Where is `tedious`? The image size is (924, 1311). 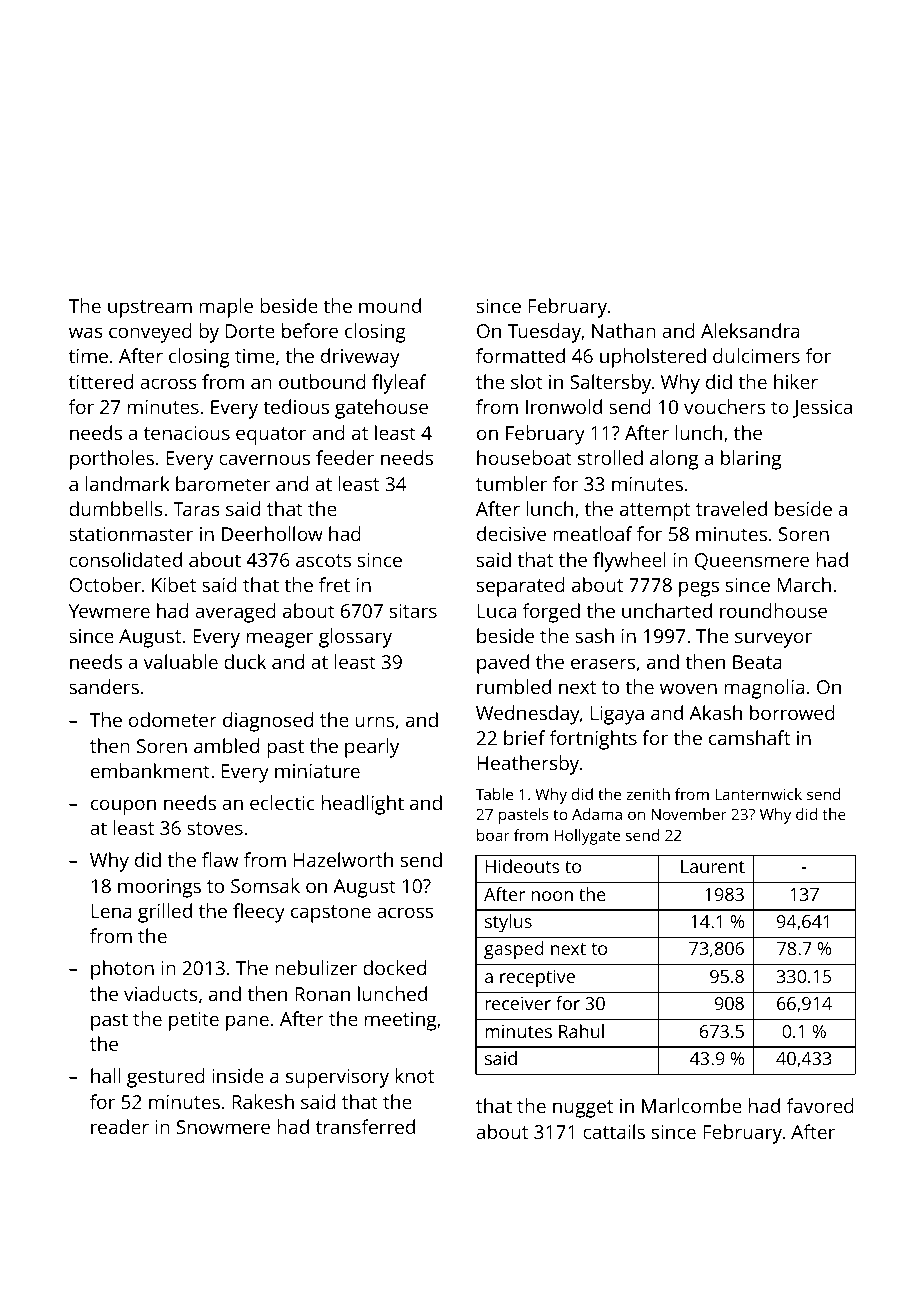 tedious is located at coordinates (296, 406).
